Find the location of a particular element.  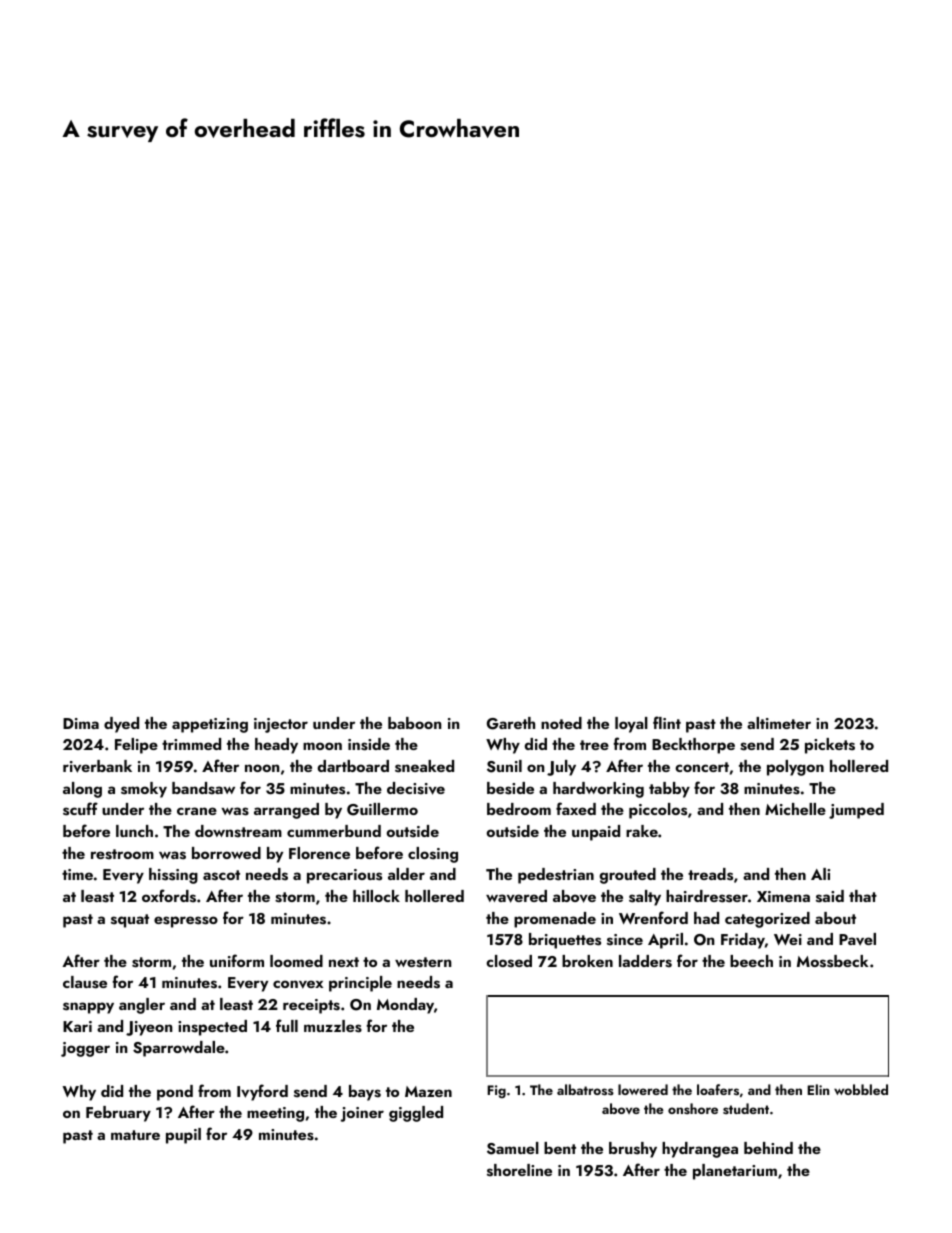

rake is located at coordinates (642, 831).
